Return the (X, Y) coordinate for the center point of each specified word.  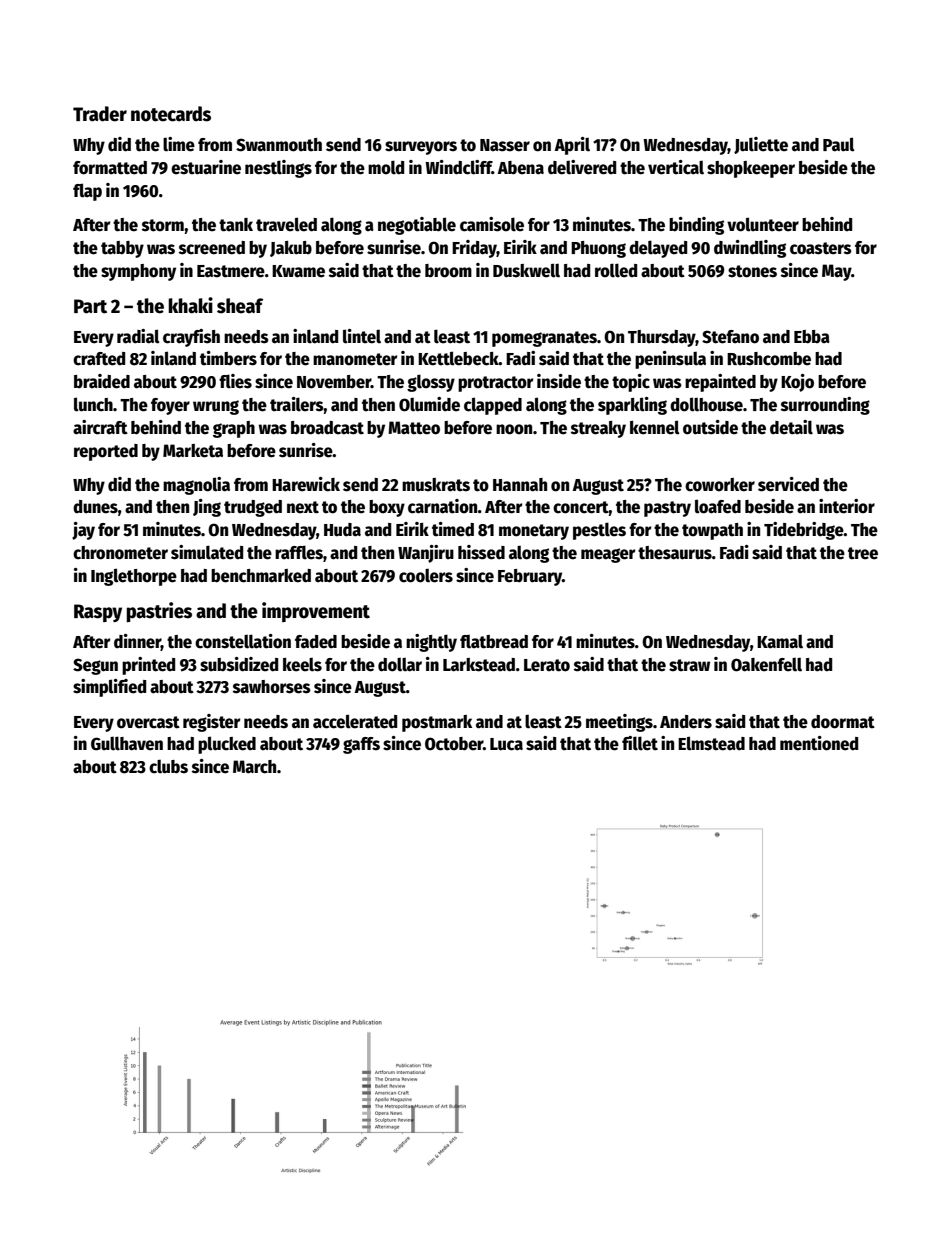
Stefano (730, 337)
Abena (520, 168)
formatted (110, 168)
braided (102, 381)
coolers (426, 576)
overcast (148, 722)
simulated (207, 552)
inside (559, 381)
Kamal (780, 642)
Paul (839, 144)
